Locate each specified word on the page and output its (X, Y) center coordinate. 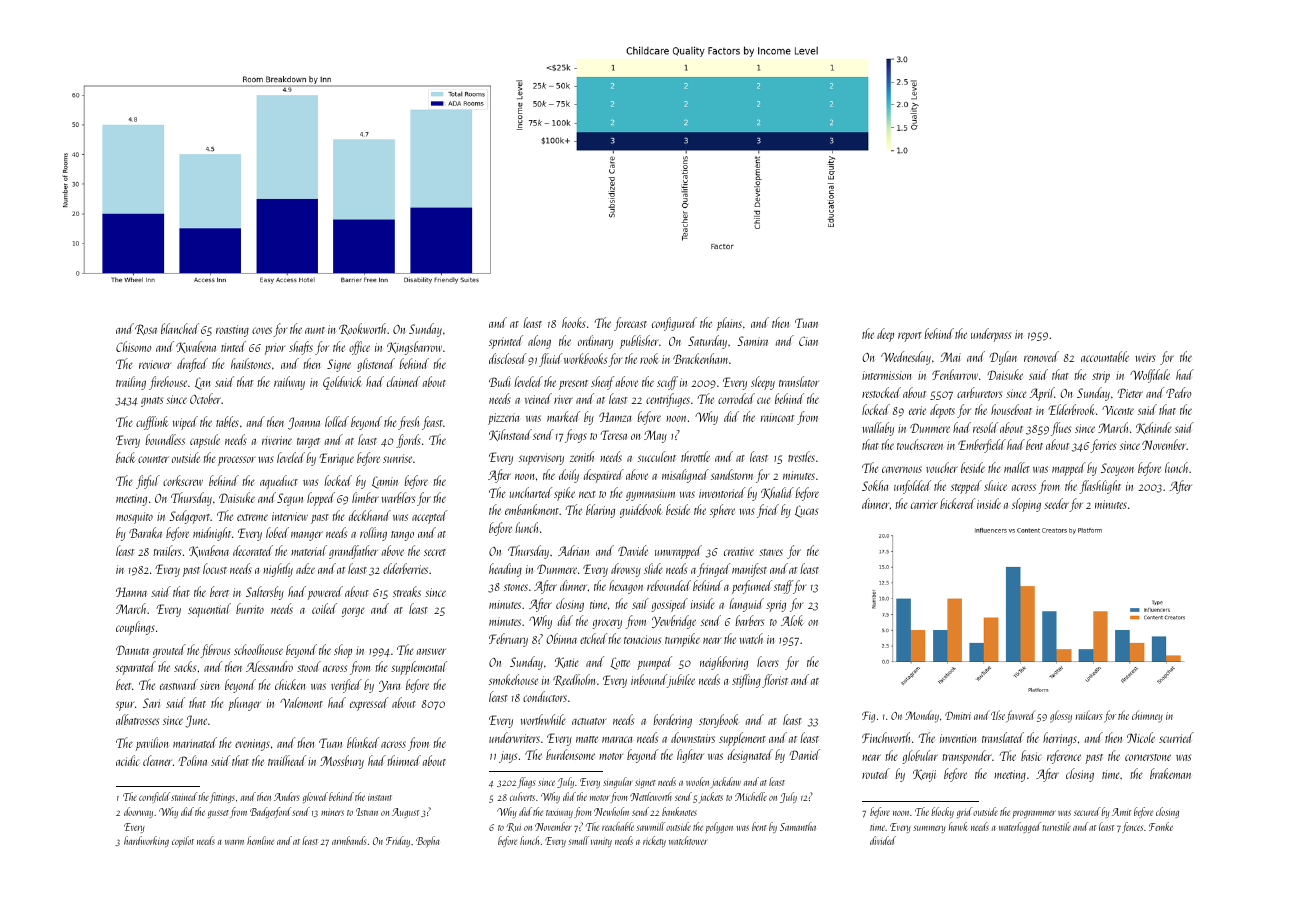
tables (227, 421)
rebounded (669, 585)
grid (964, 812)
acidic (127, 760)
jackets (711, 797)
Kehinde (1154, 428)
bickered (957, 503)
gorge (353, 612)
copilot (183, 841)
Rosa (146, 329)
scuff (667, 383)
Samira (752, 341)
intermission (887, 375)
